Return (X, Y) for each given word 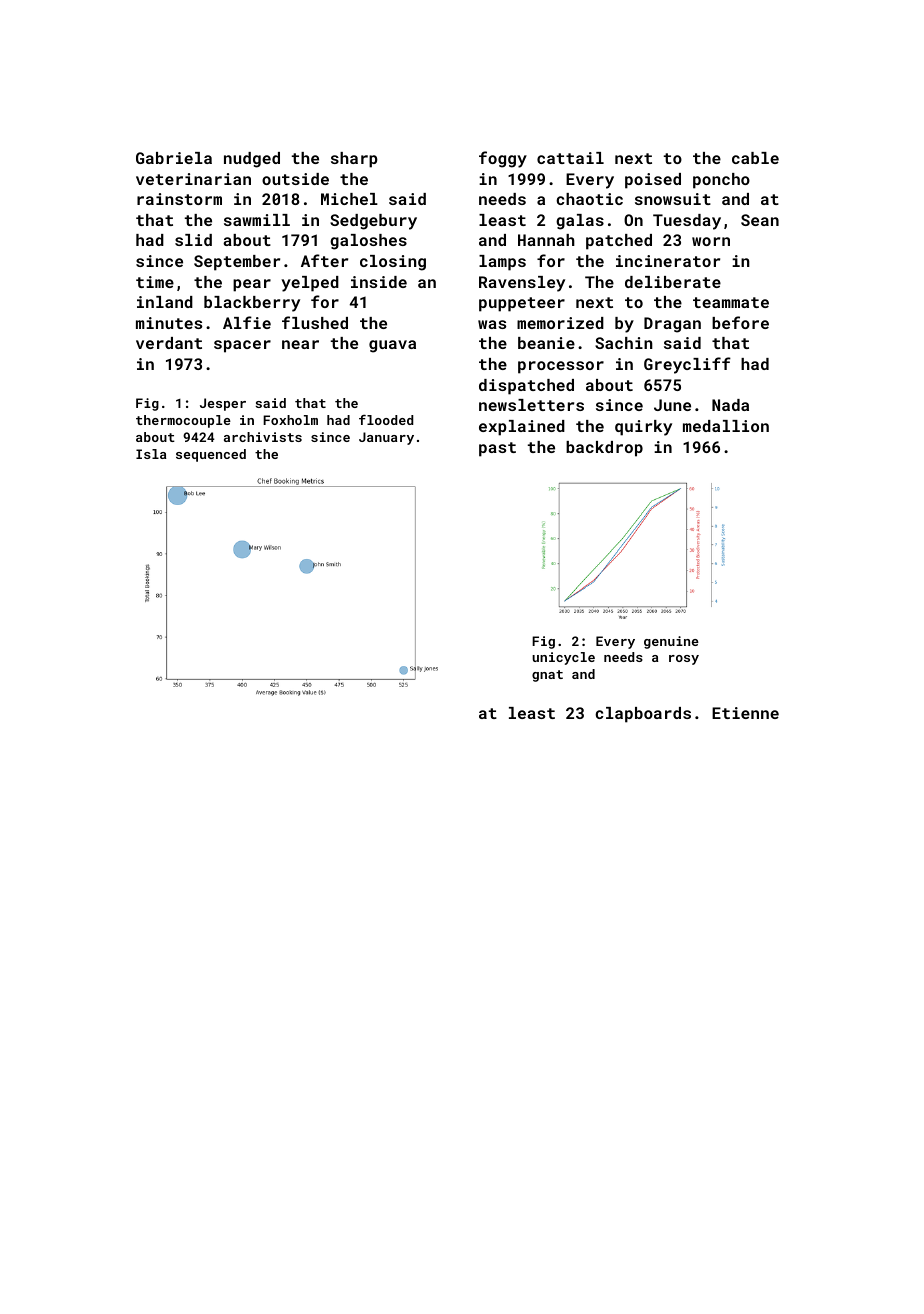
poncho (721, 181)
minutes (169, 323)
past (497, 449)
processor (561, 367)
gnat (547, 676)
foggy (503, 159)
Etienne (745, 713)
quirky (643, 428)
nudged (252, 160)
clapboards (643, 715)
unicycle (563, 658)
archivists (263, 437)
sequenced (211, 455)
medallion (726, 426)
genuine (671, 642)
